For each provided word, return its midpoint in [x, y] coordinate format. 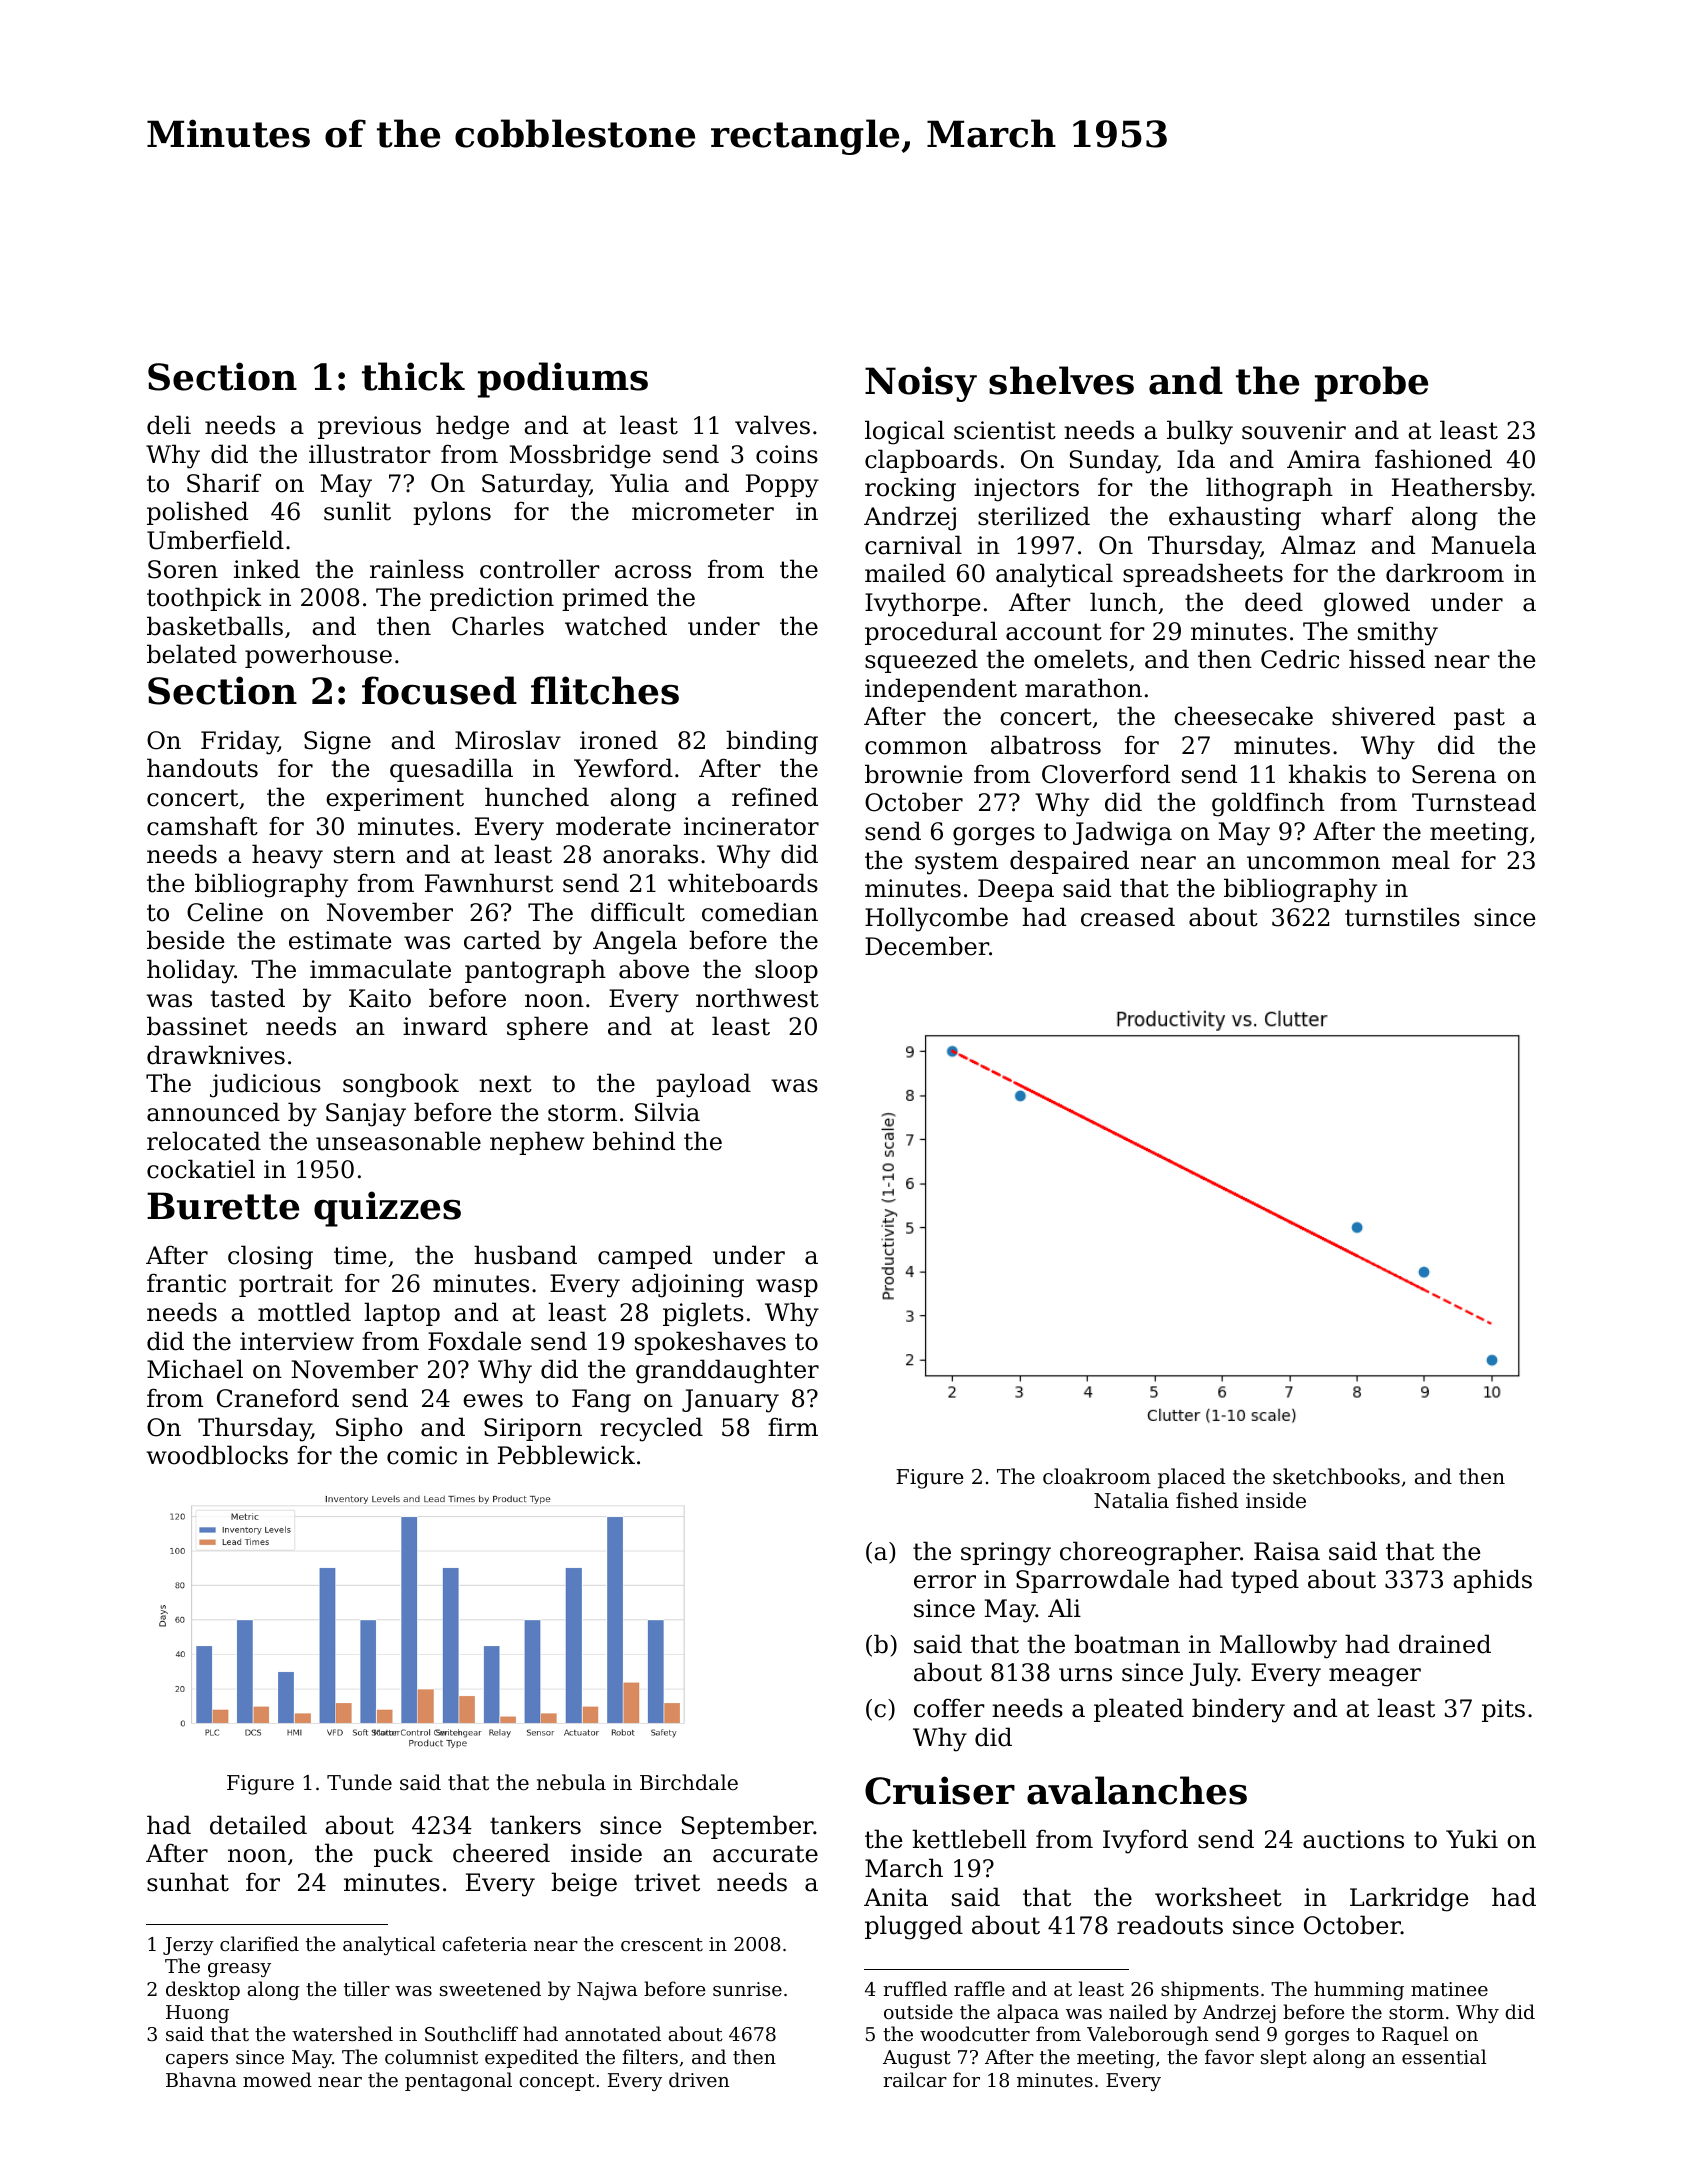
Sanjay [366, 1115]
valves [772, 425]
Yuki [1472, 1839]
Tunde [359, 1782]
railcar [915, 2079]
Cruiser [940, 1790]
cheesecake [1243, 716]
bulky [1200, 432]
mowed [277, 2079]
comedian [760, 912]
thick [413, 376]
